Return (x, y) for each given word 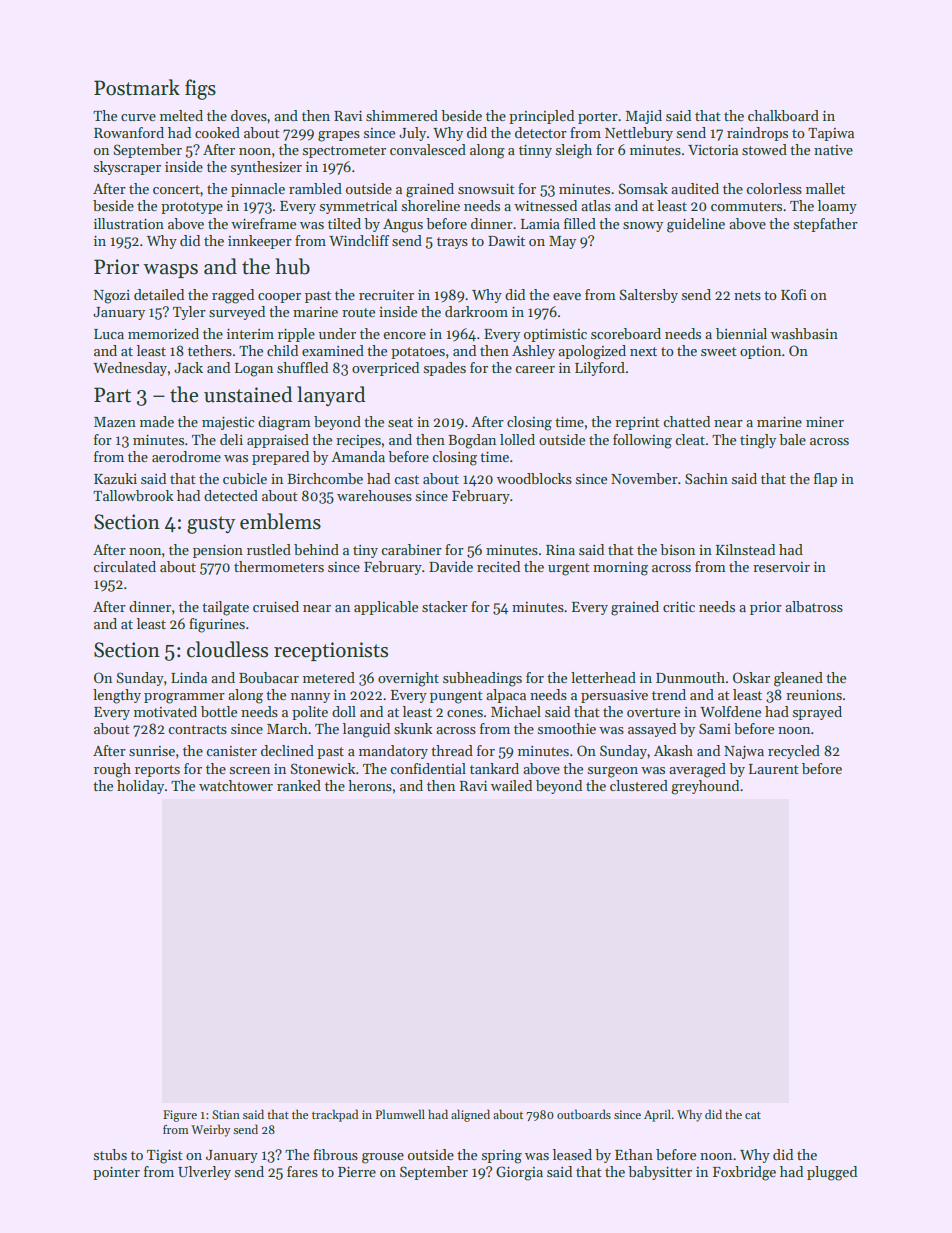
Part (112, 395)
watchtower (236, 785)
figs (200, 89)
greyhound (705, 787)
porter (598, 118)
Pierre (357, 1172)
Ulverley (204, 1173)
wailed (511, 785)
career (535, 369)
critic (679, 607)
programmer (184, 698)
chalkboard (783, 115)
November (644, 478)
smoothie (567, 728)
